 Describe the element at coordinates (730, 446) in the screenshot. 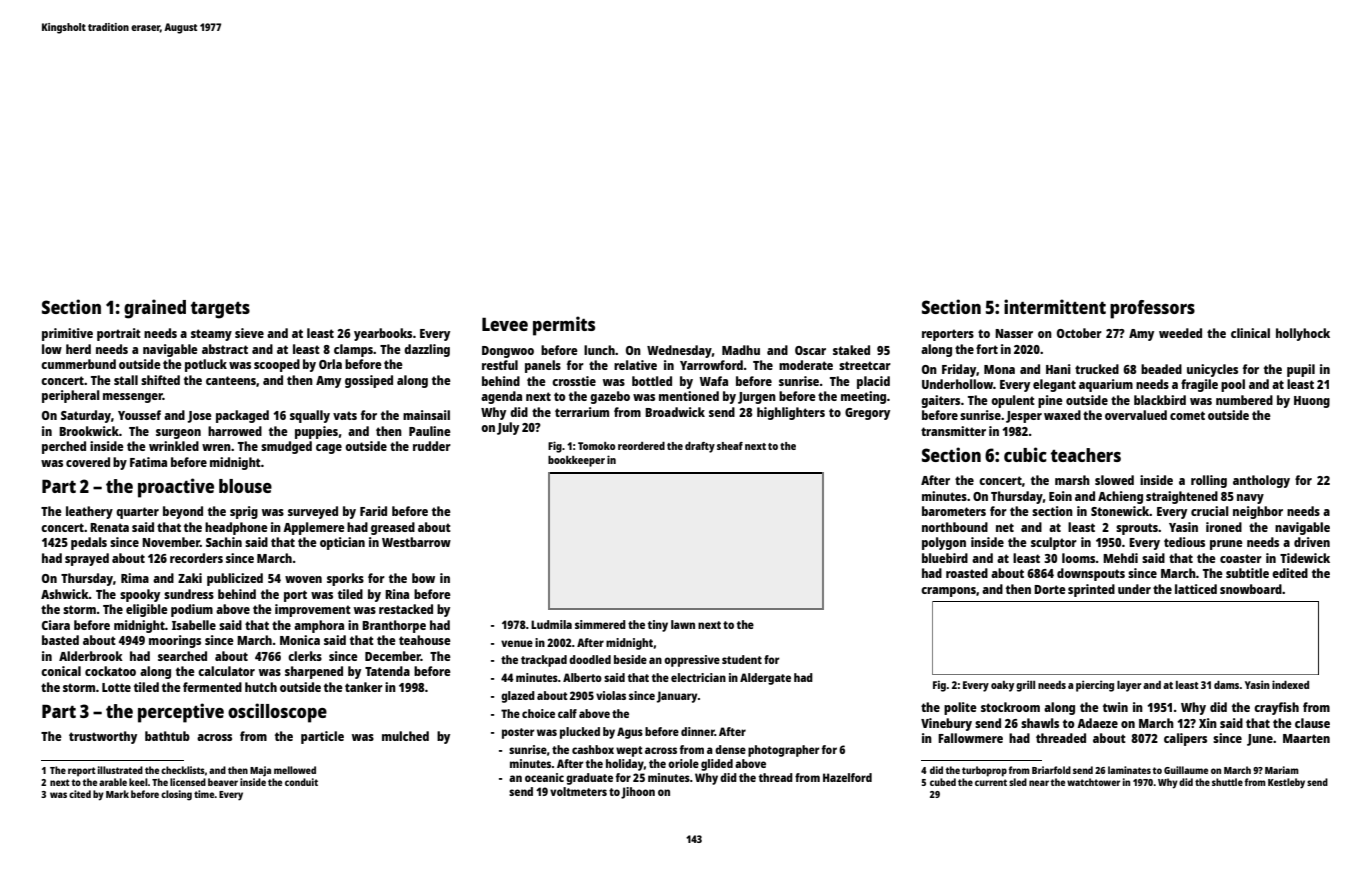

I see `sheaf` at that location.
